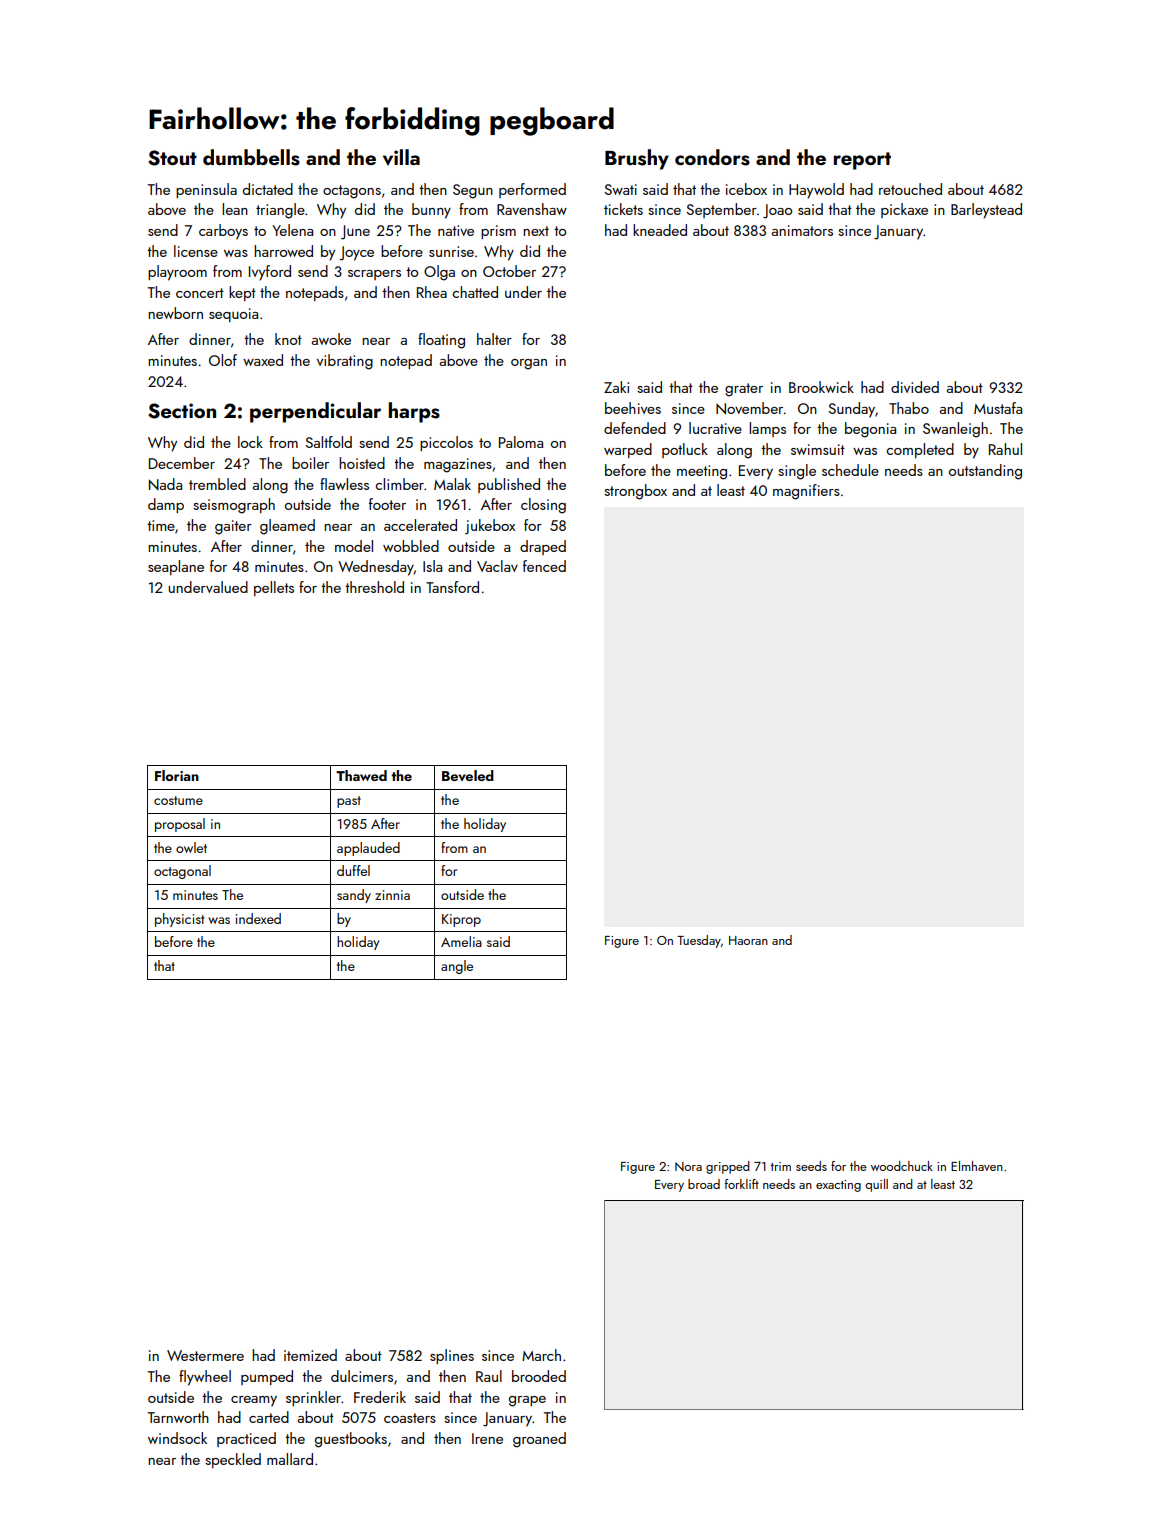 The height and width of the document is (1515, 1171). Describe the element at coordinates (233, 1460) in the document. I see `speckled` at that location.
